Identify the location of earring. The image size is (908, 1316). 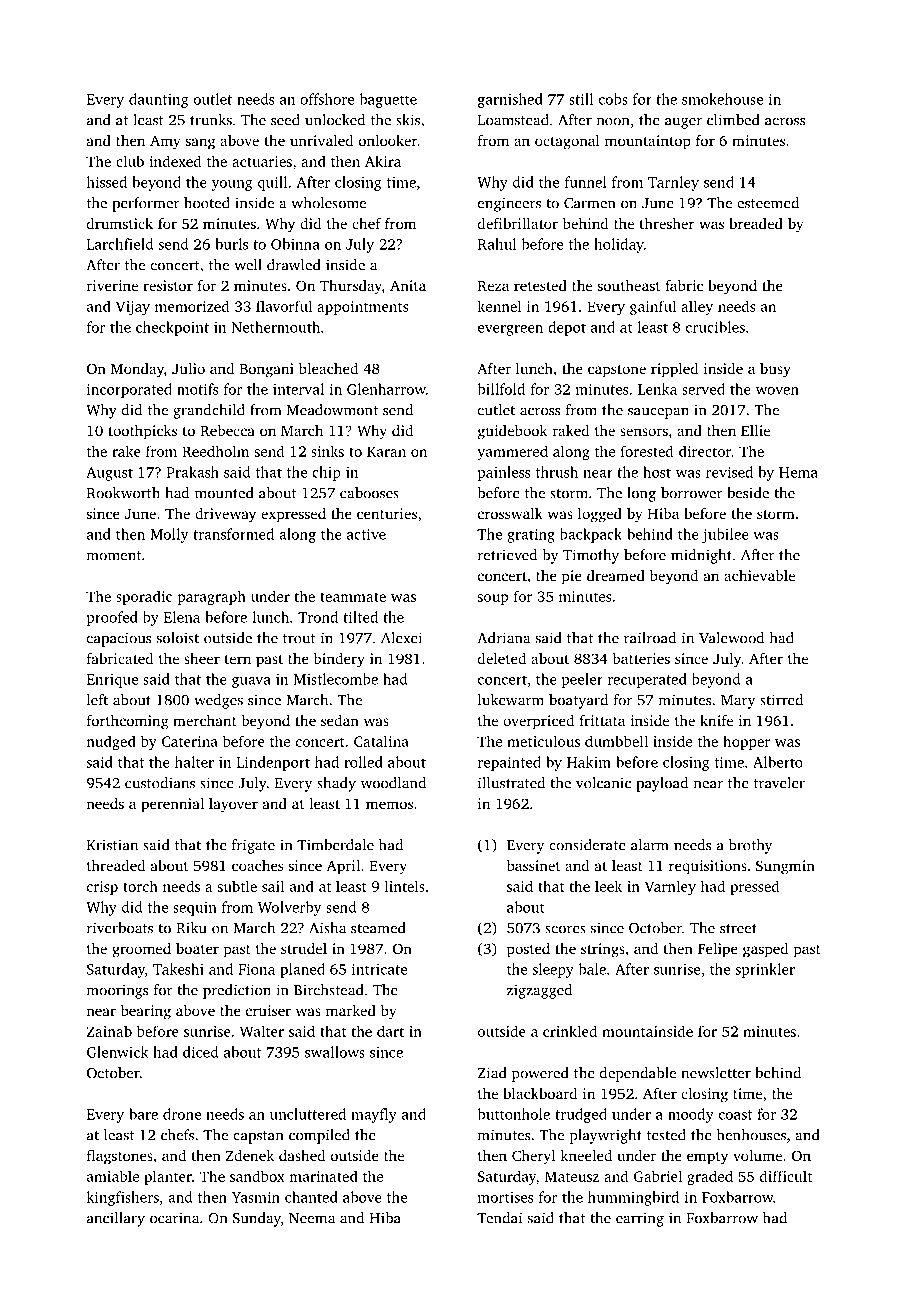
(640, 1219).
